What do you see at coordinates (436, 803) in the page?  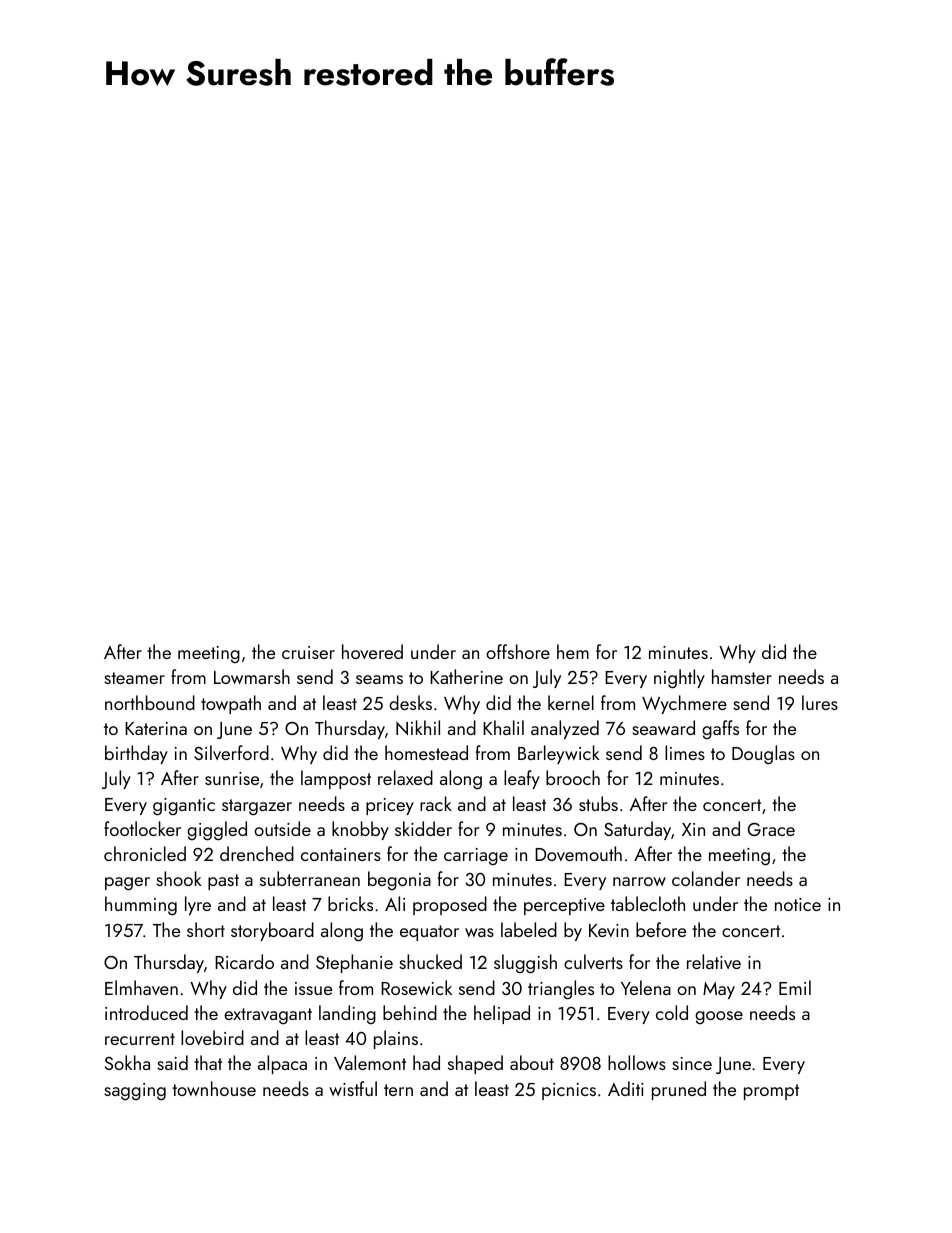 I see `rack` at bounding box center [436, 803].
